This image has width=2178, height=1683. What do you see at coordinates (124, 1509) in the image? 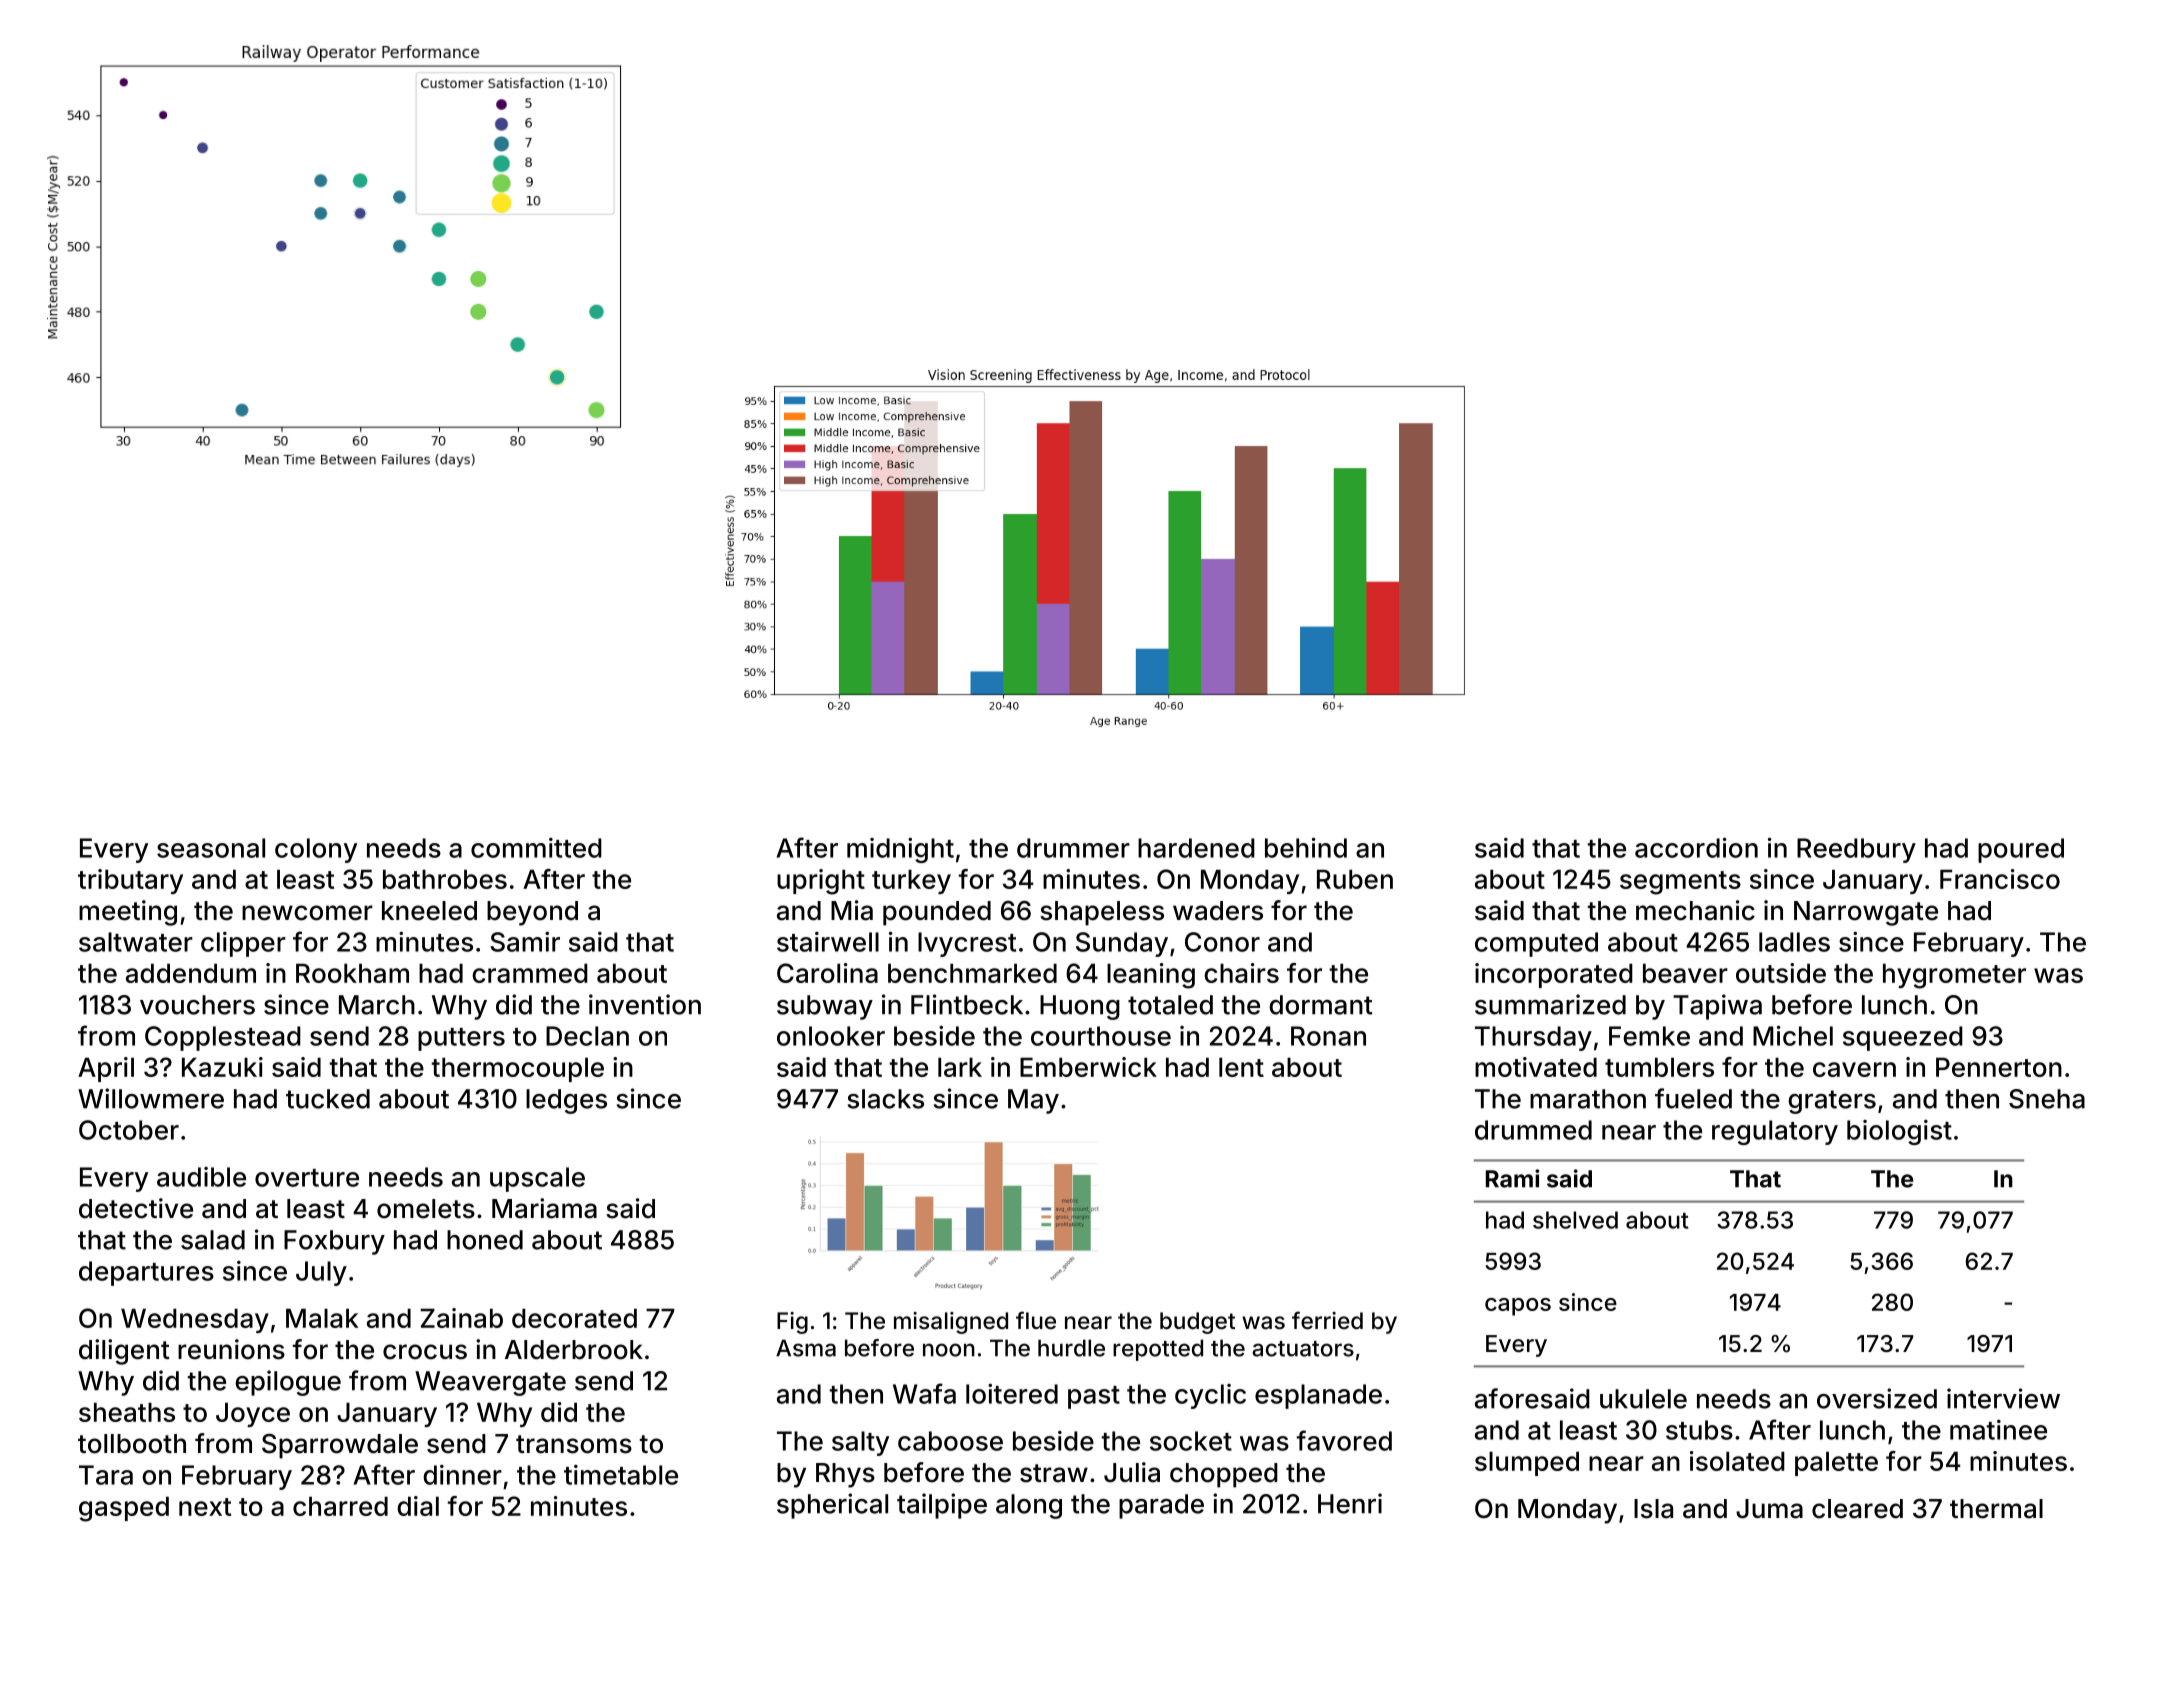
I see `gasped` at bounding box center [124, 1509].
